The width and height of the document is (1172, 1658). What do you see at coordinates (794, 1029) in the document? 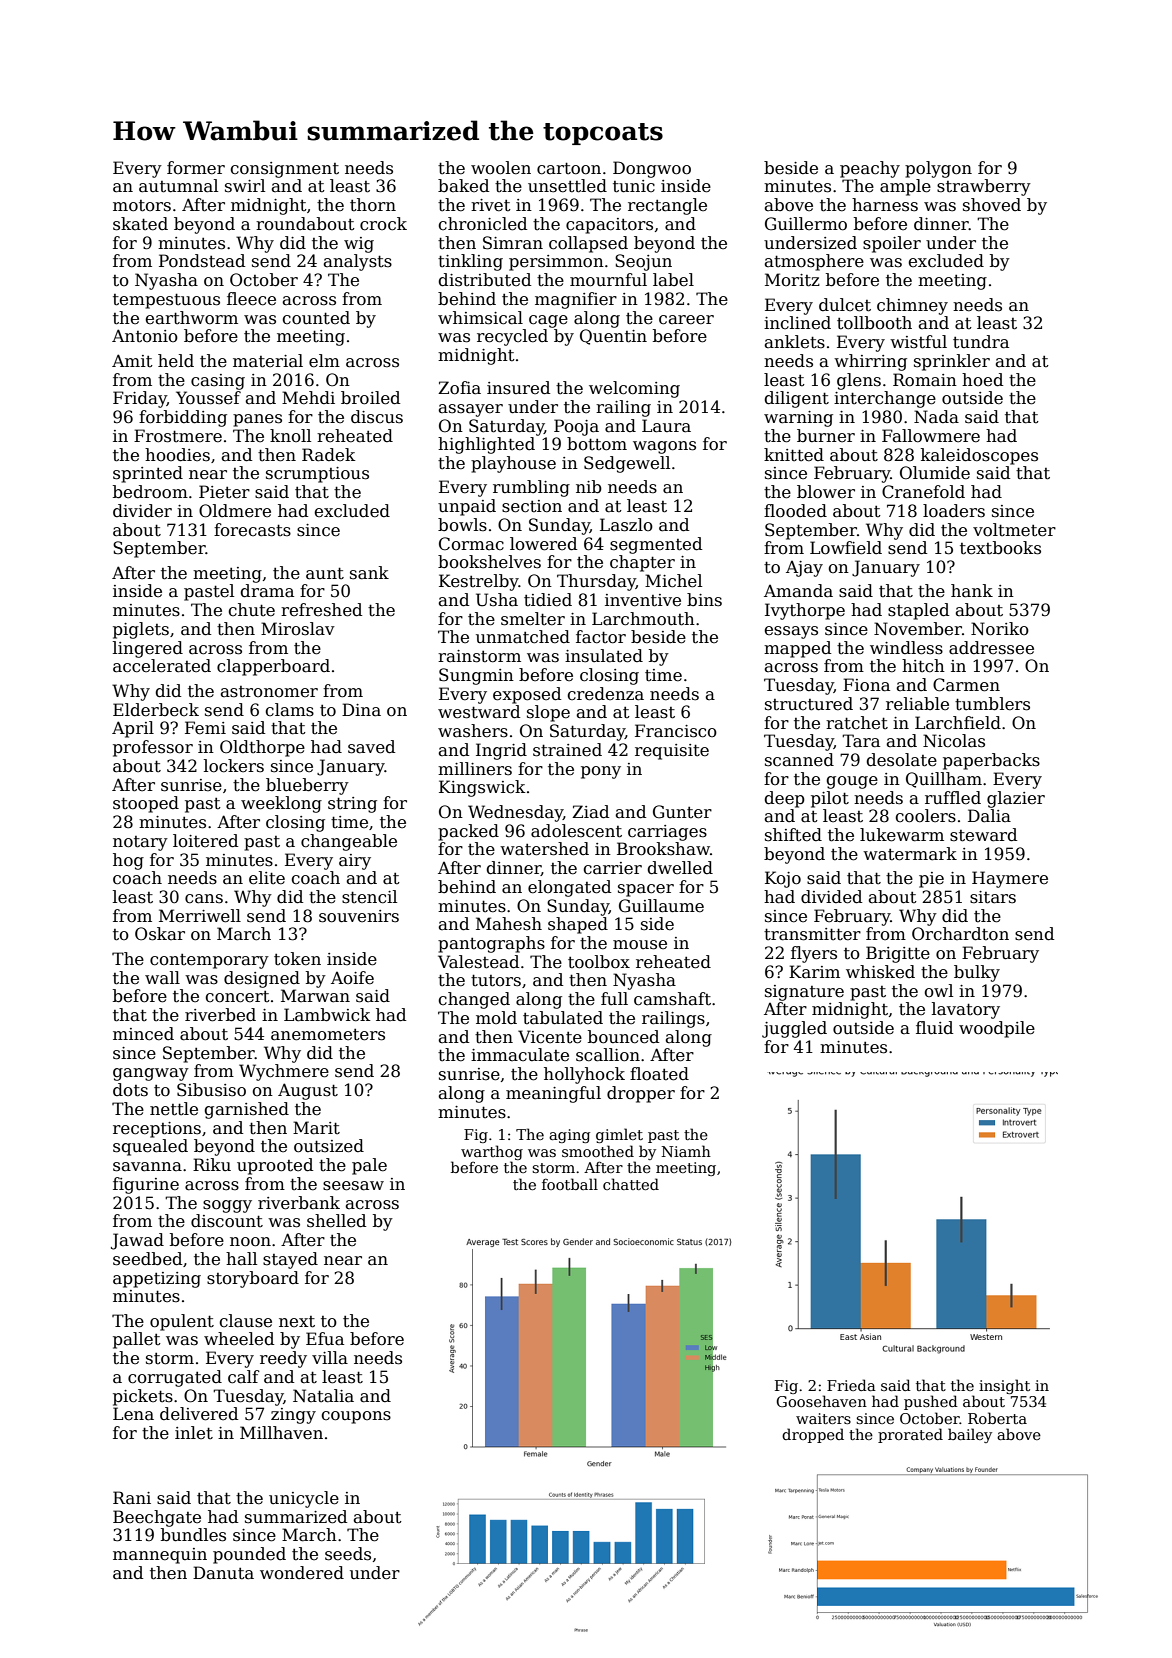
I see `juggled` at bounding box center [794, 1029].
